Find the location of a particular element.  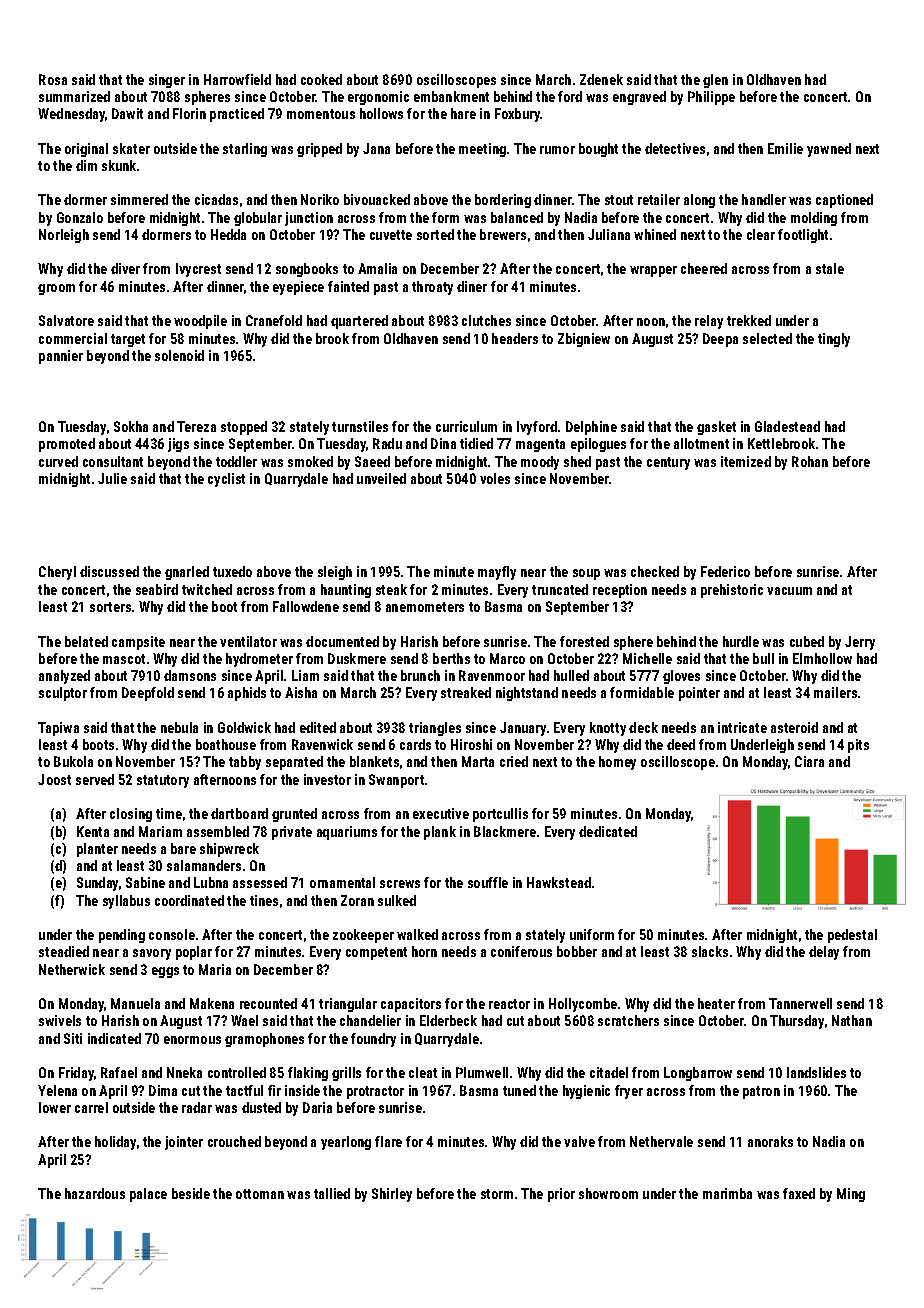

grills is located at coordinates (346, 1074).
